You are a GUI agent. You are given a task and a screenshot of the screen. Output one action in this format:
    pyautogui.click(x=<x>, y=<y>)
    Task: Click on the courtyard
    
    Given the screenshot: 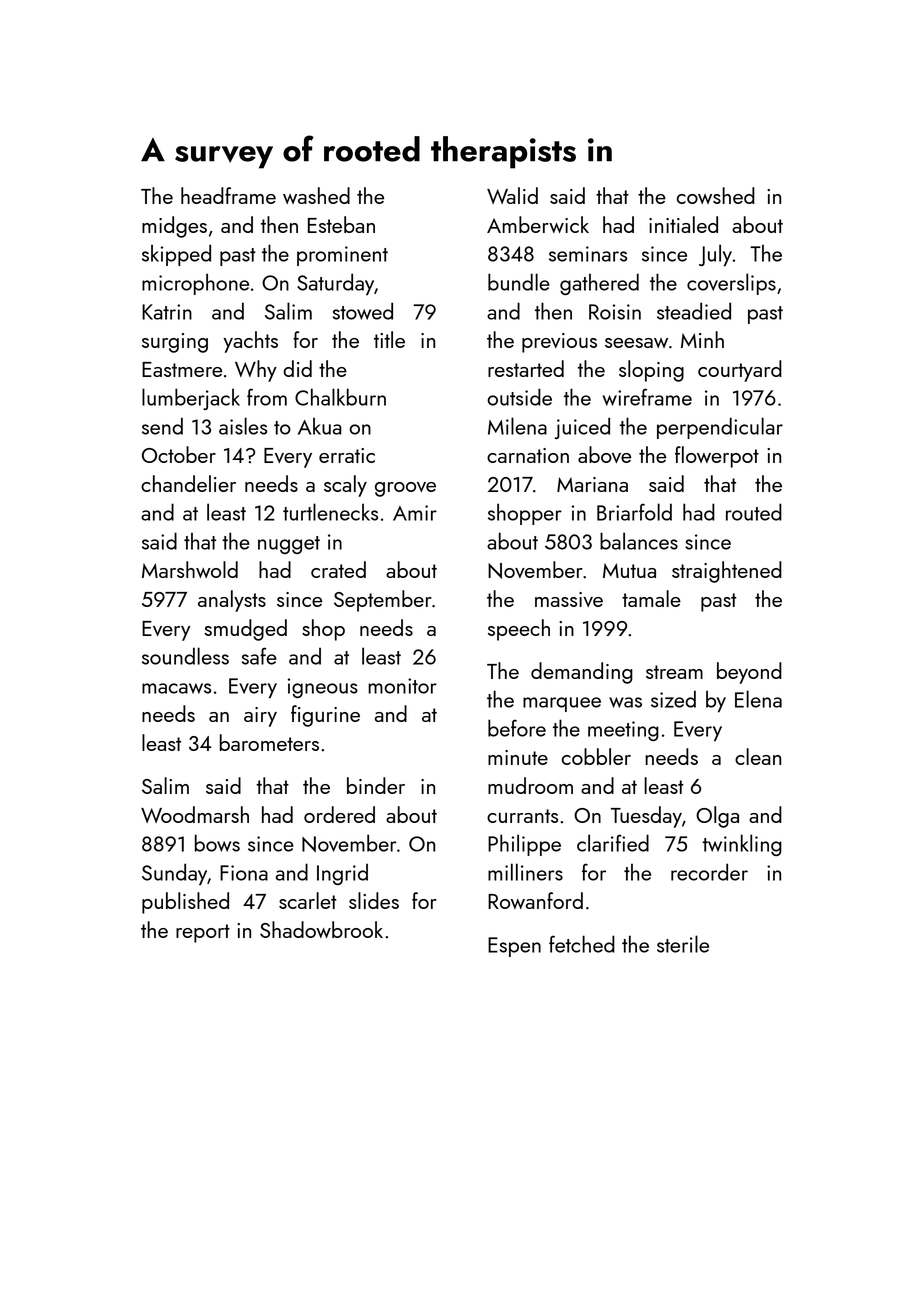 What is the action you would take?
    pyautogui.click(x=740, y=371)
